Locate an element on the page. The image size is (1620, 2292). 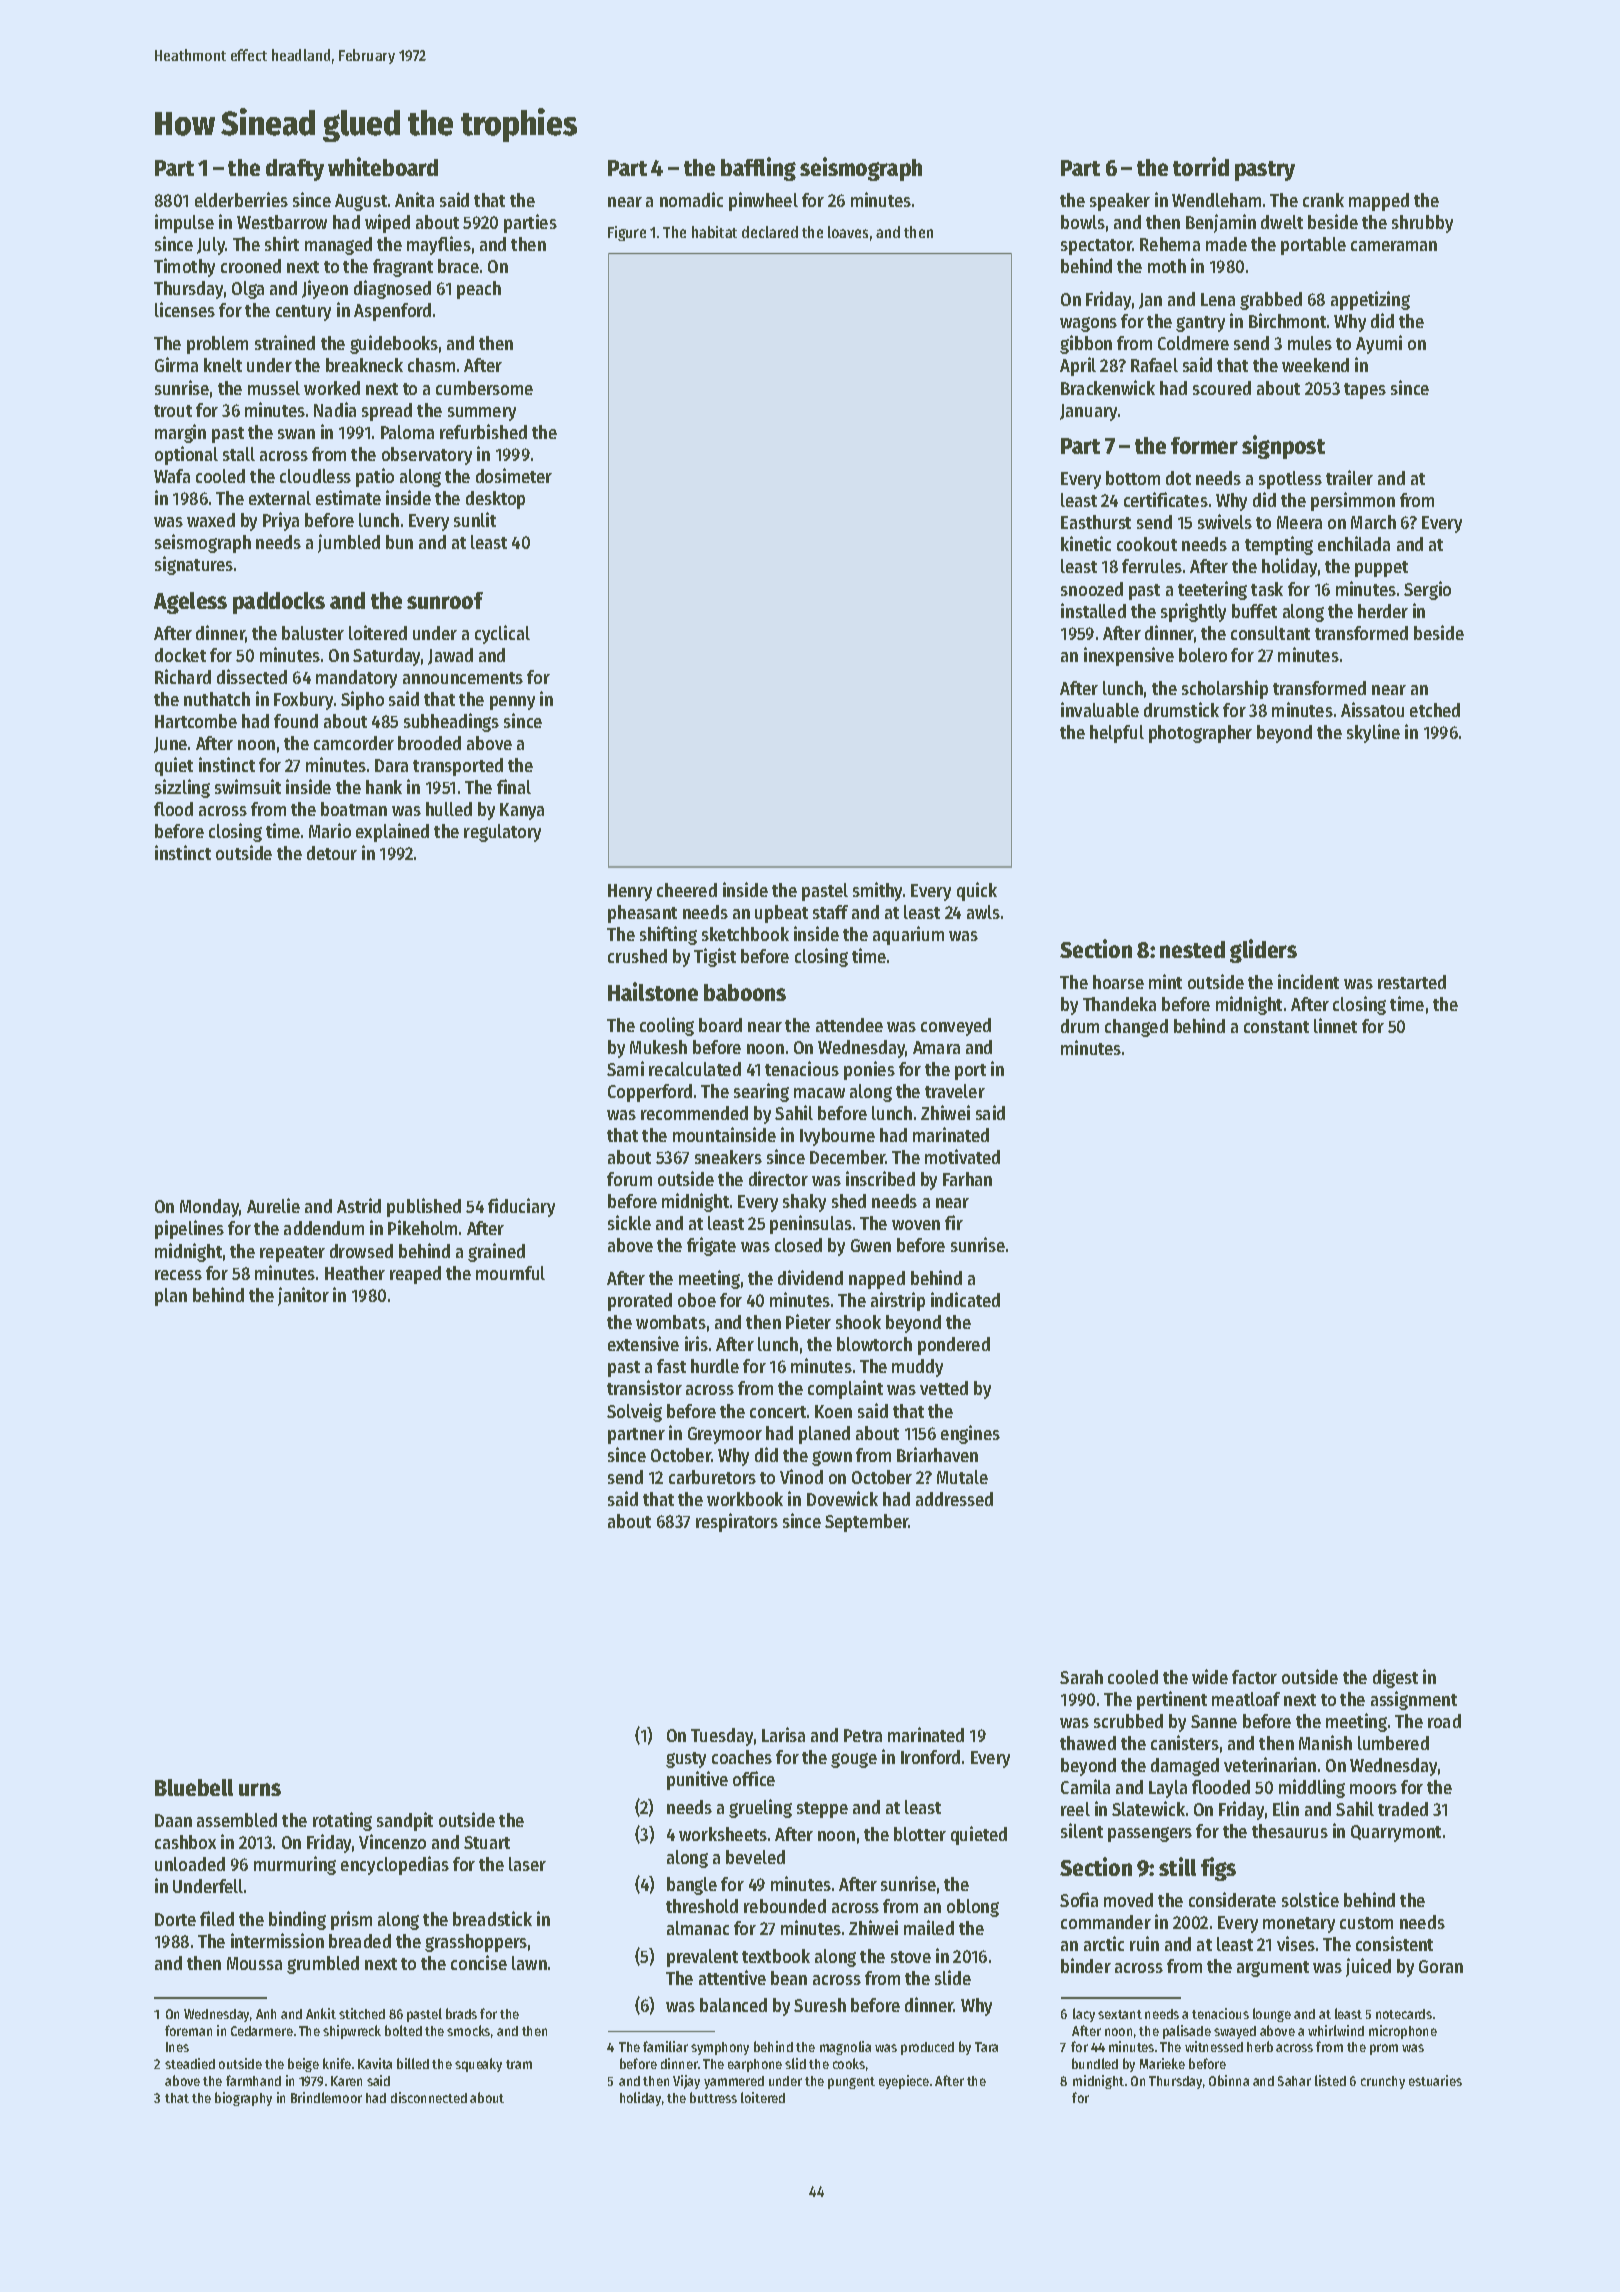
baffling is located at coordinates (758, 169).
